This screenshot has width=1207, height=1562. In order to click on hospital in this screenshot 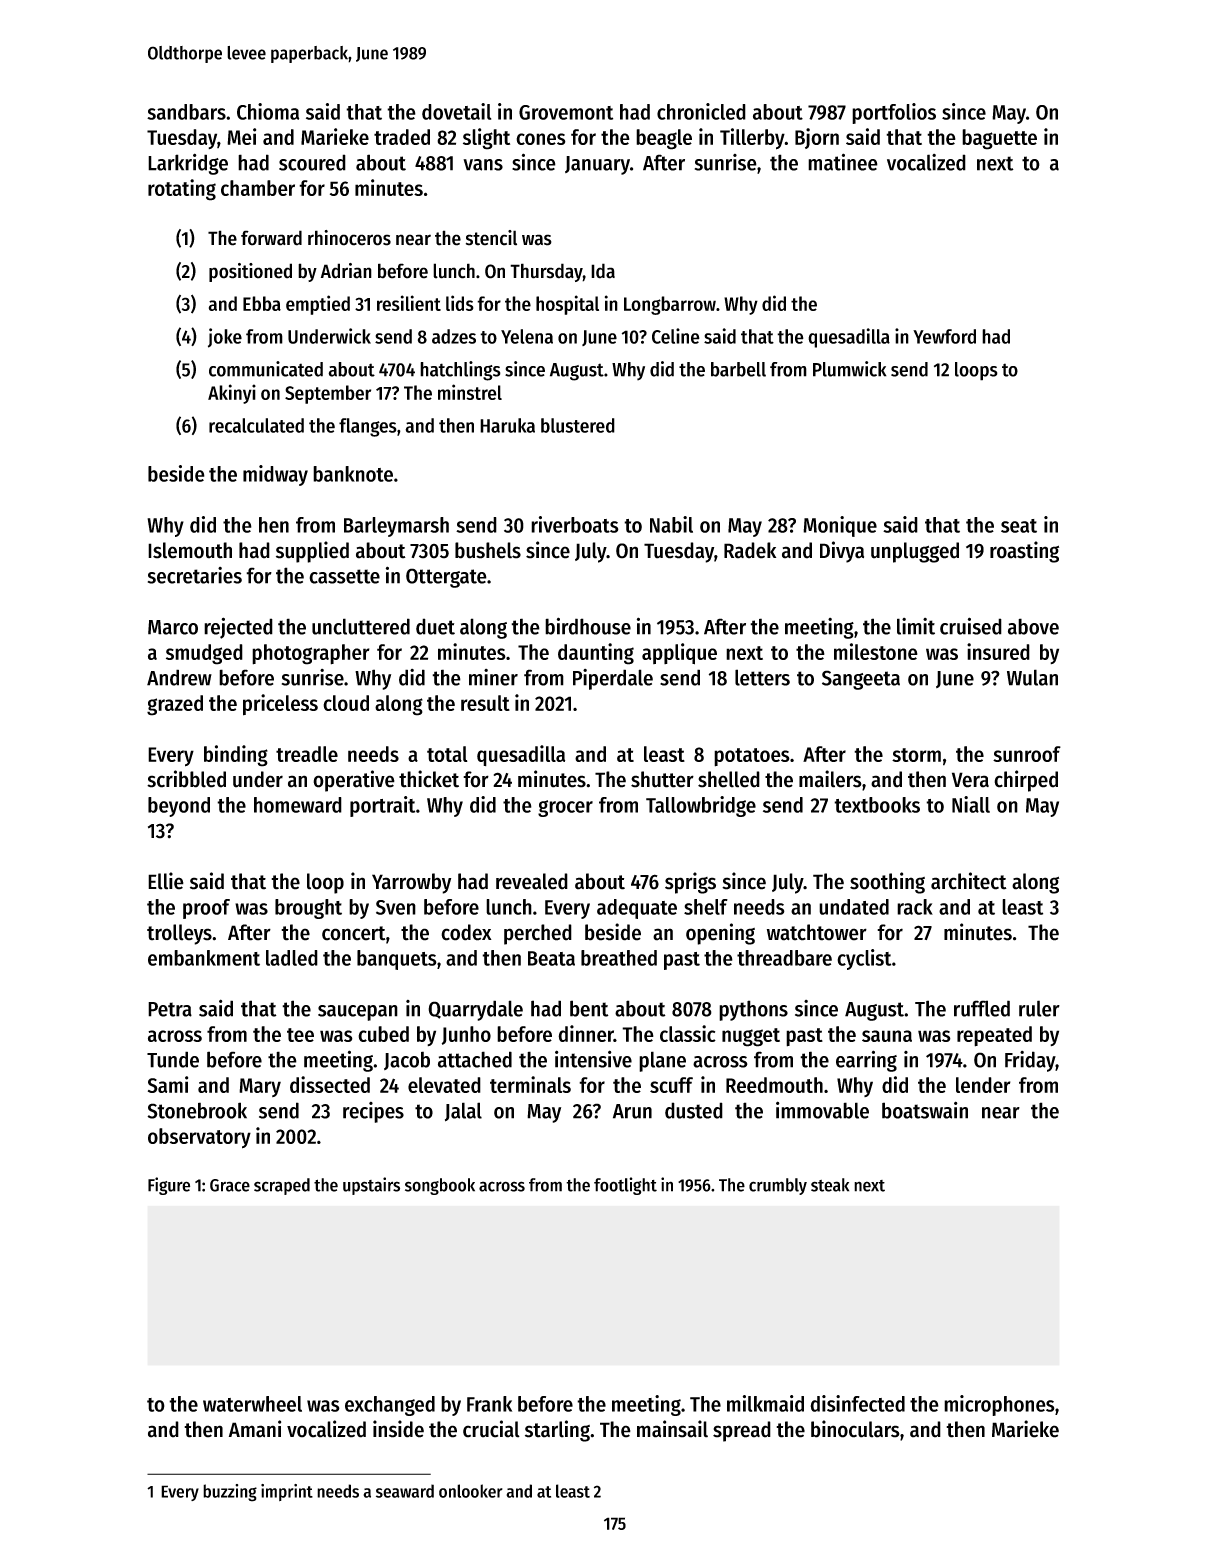, I will do `click(567, 305)`.
